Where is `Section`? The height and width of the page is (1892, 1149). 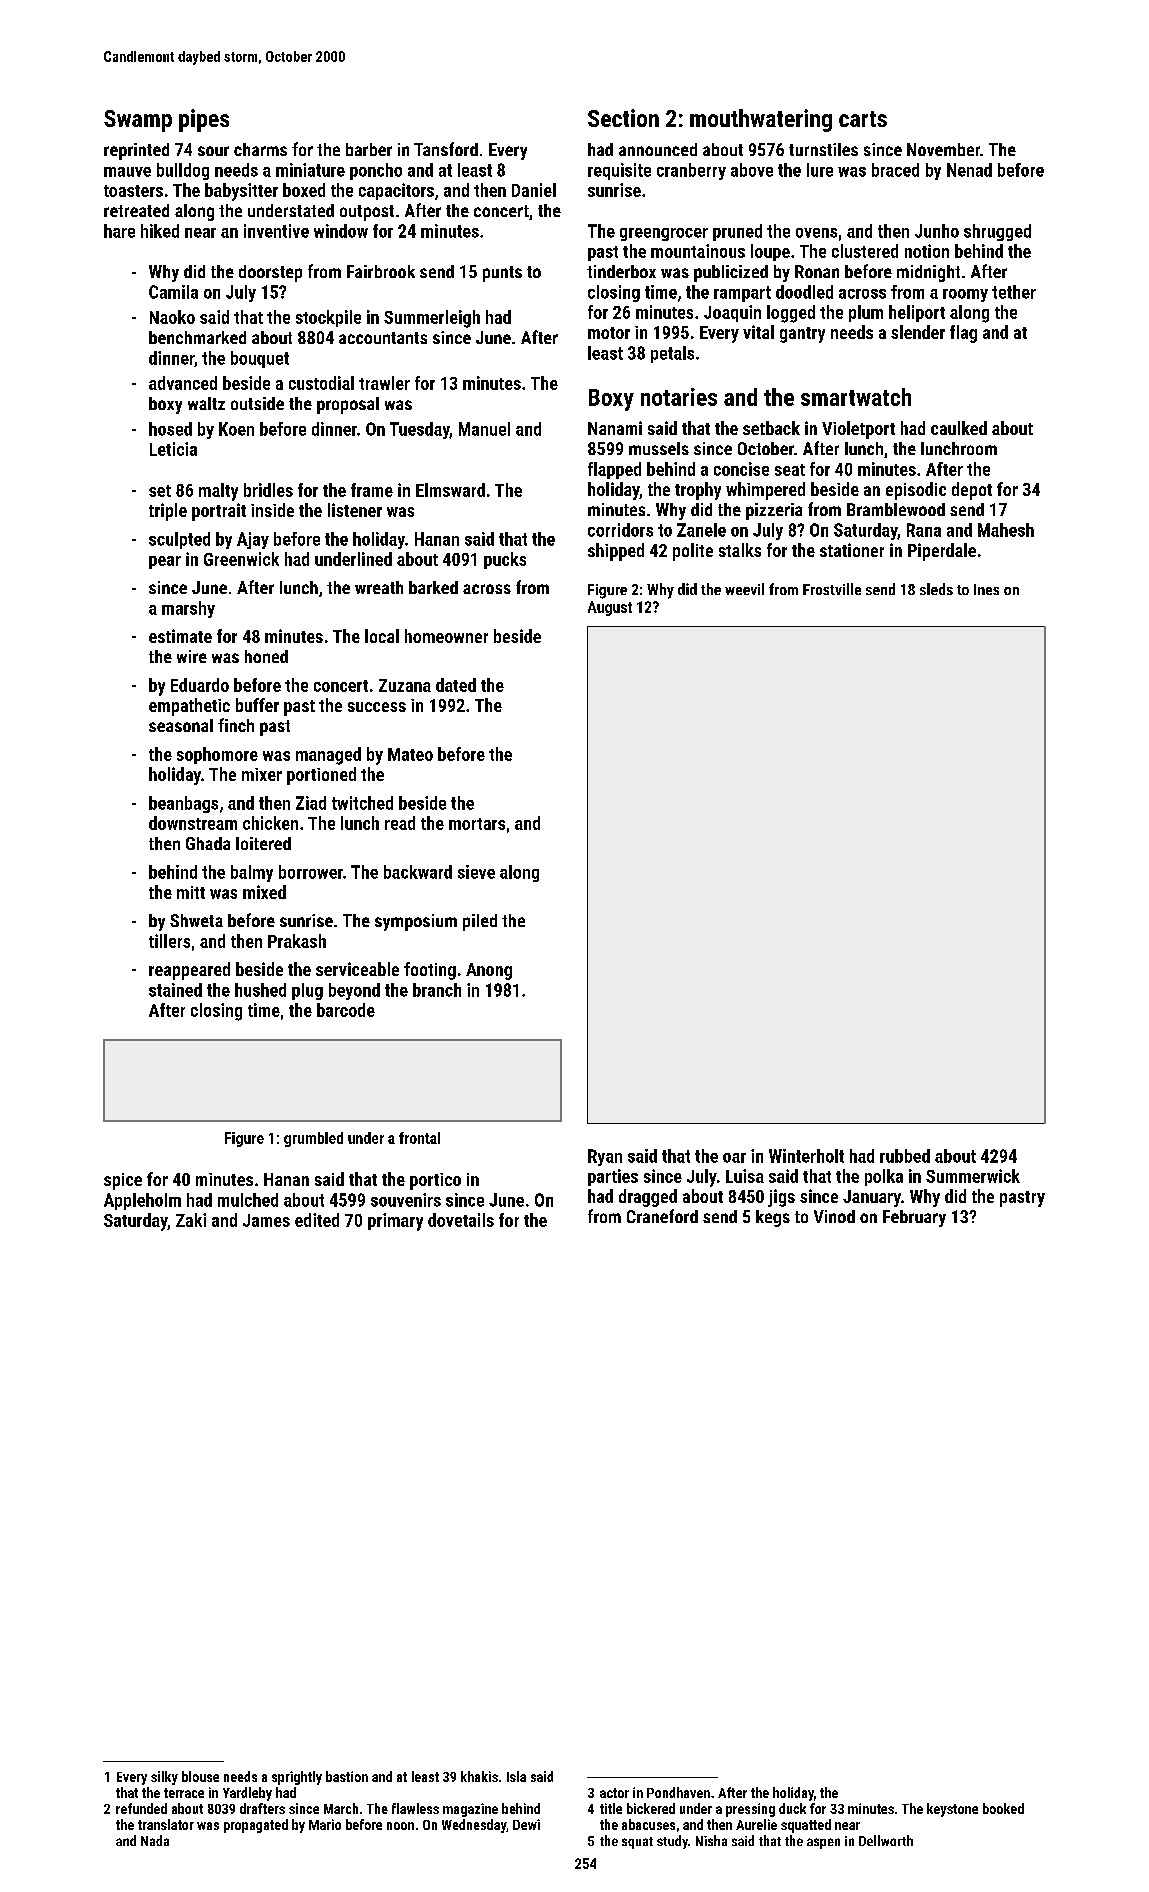
Section is located at coordinates (623, 118).
